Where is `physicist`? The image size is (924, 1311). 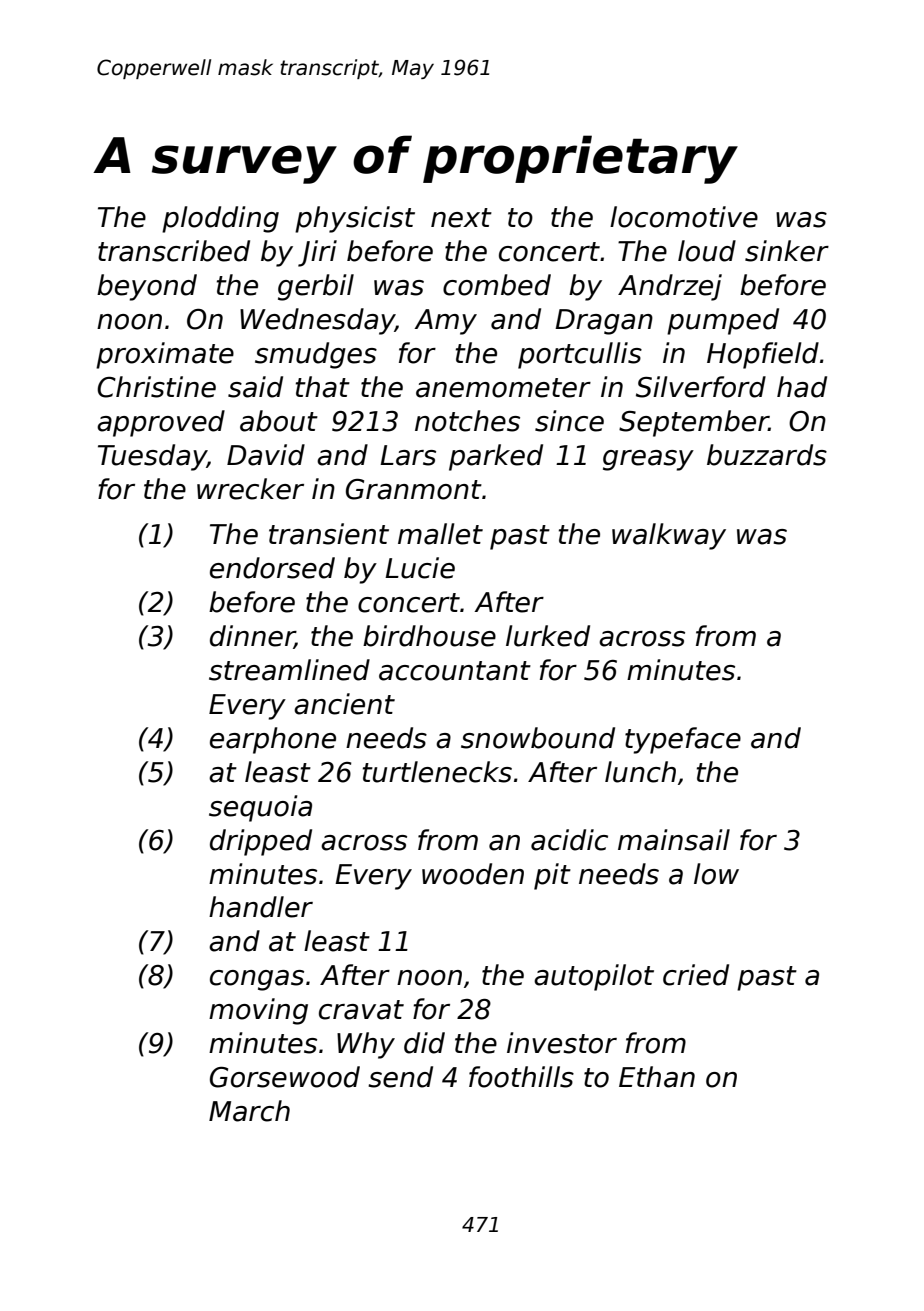 physicist is located at coordinates (355, 219).
